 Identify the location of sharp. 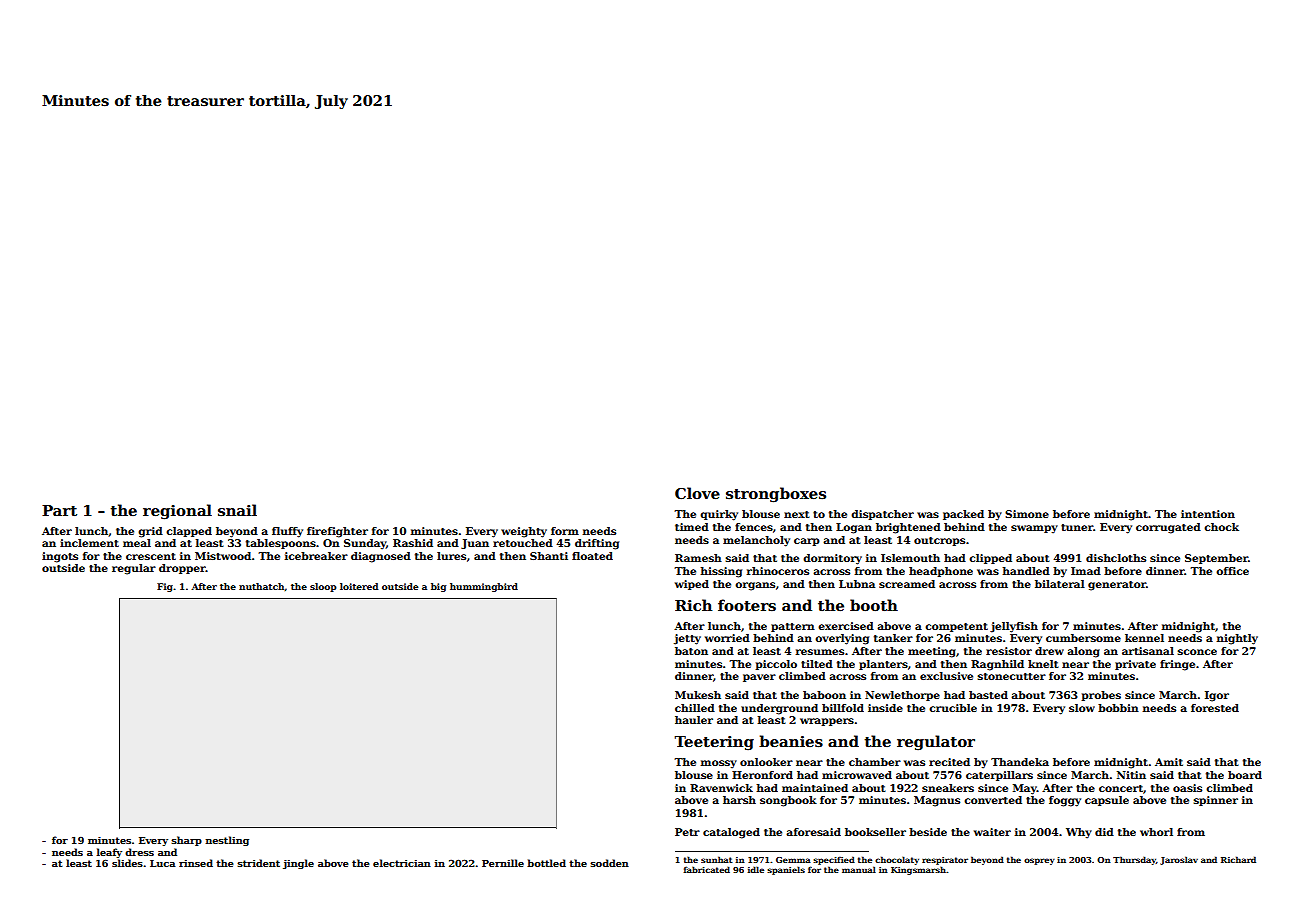
(186, 841).
